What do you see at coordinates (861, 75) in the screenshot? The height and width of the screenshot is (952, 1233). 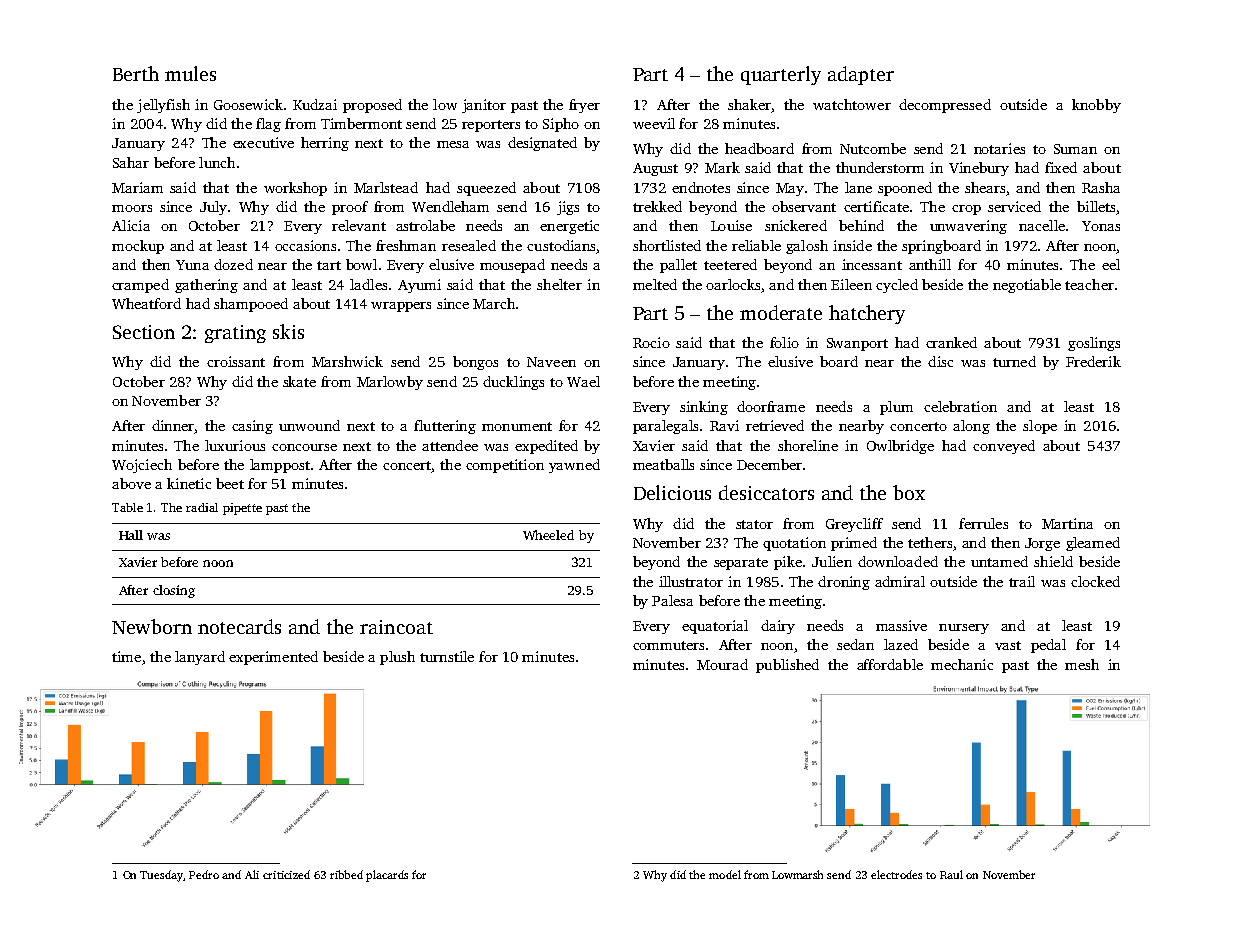 I see `adapter` at bounding box center [861, 75].
